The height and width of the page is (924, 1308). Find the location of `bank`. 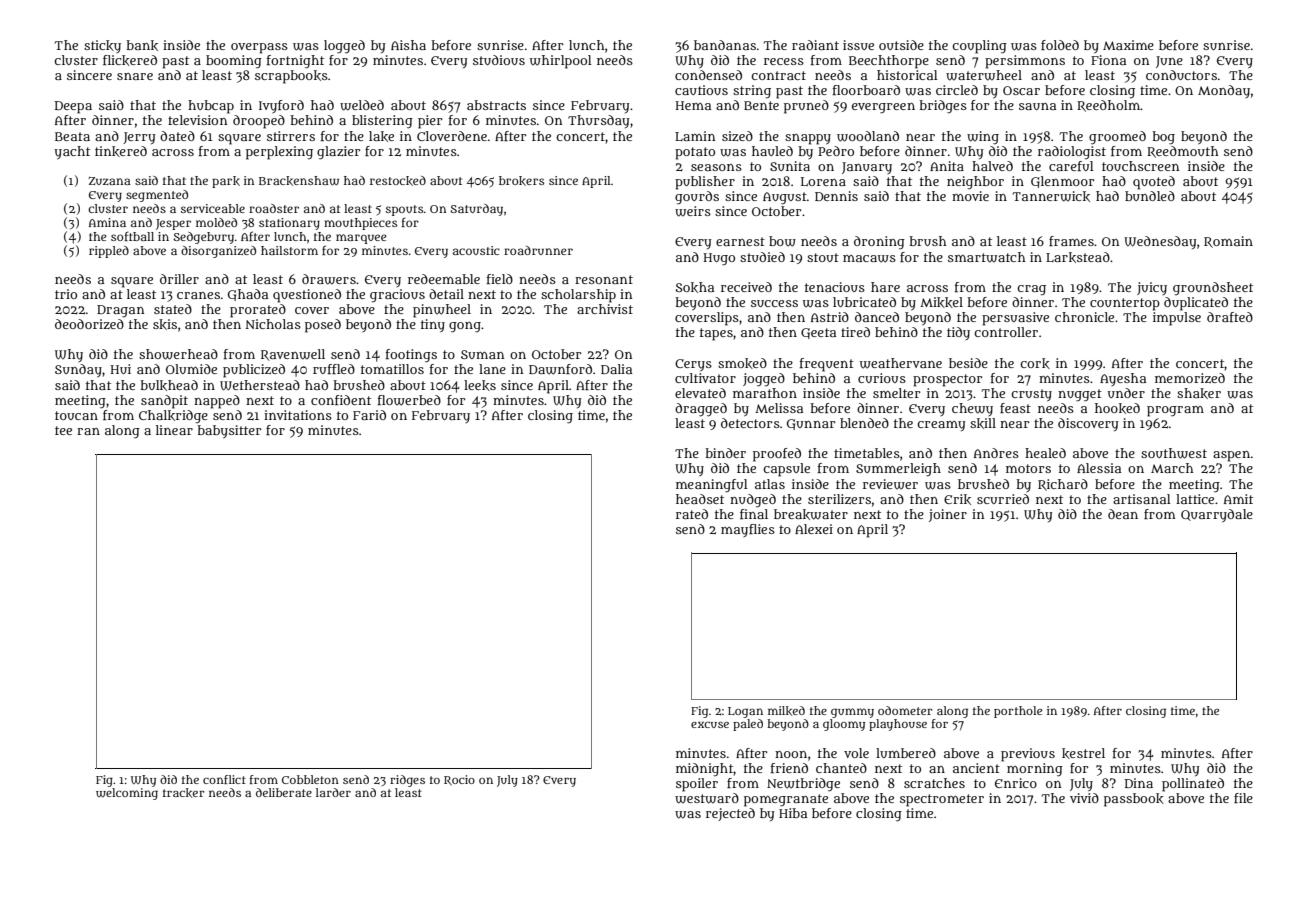

bank is located at coordinates (142, 45).
